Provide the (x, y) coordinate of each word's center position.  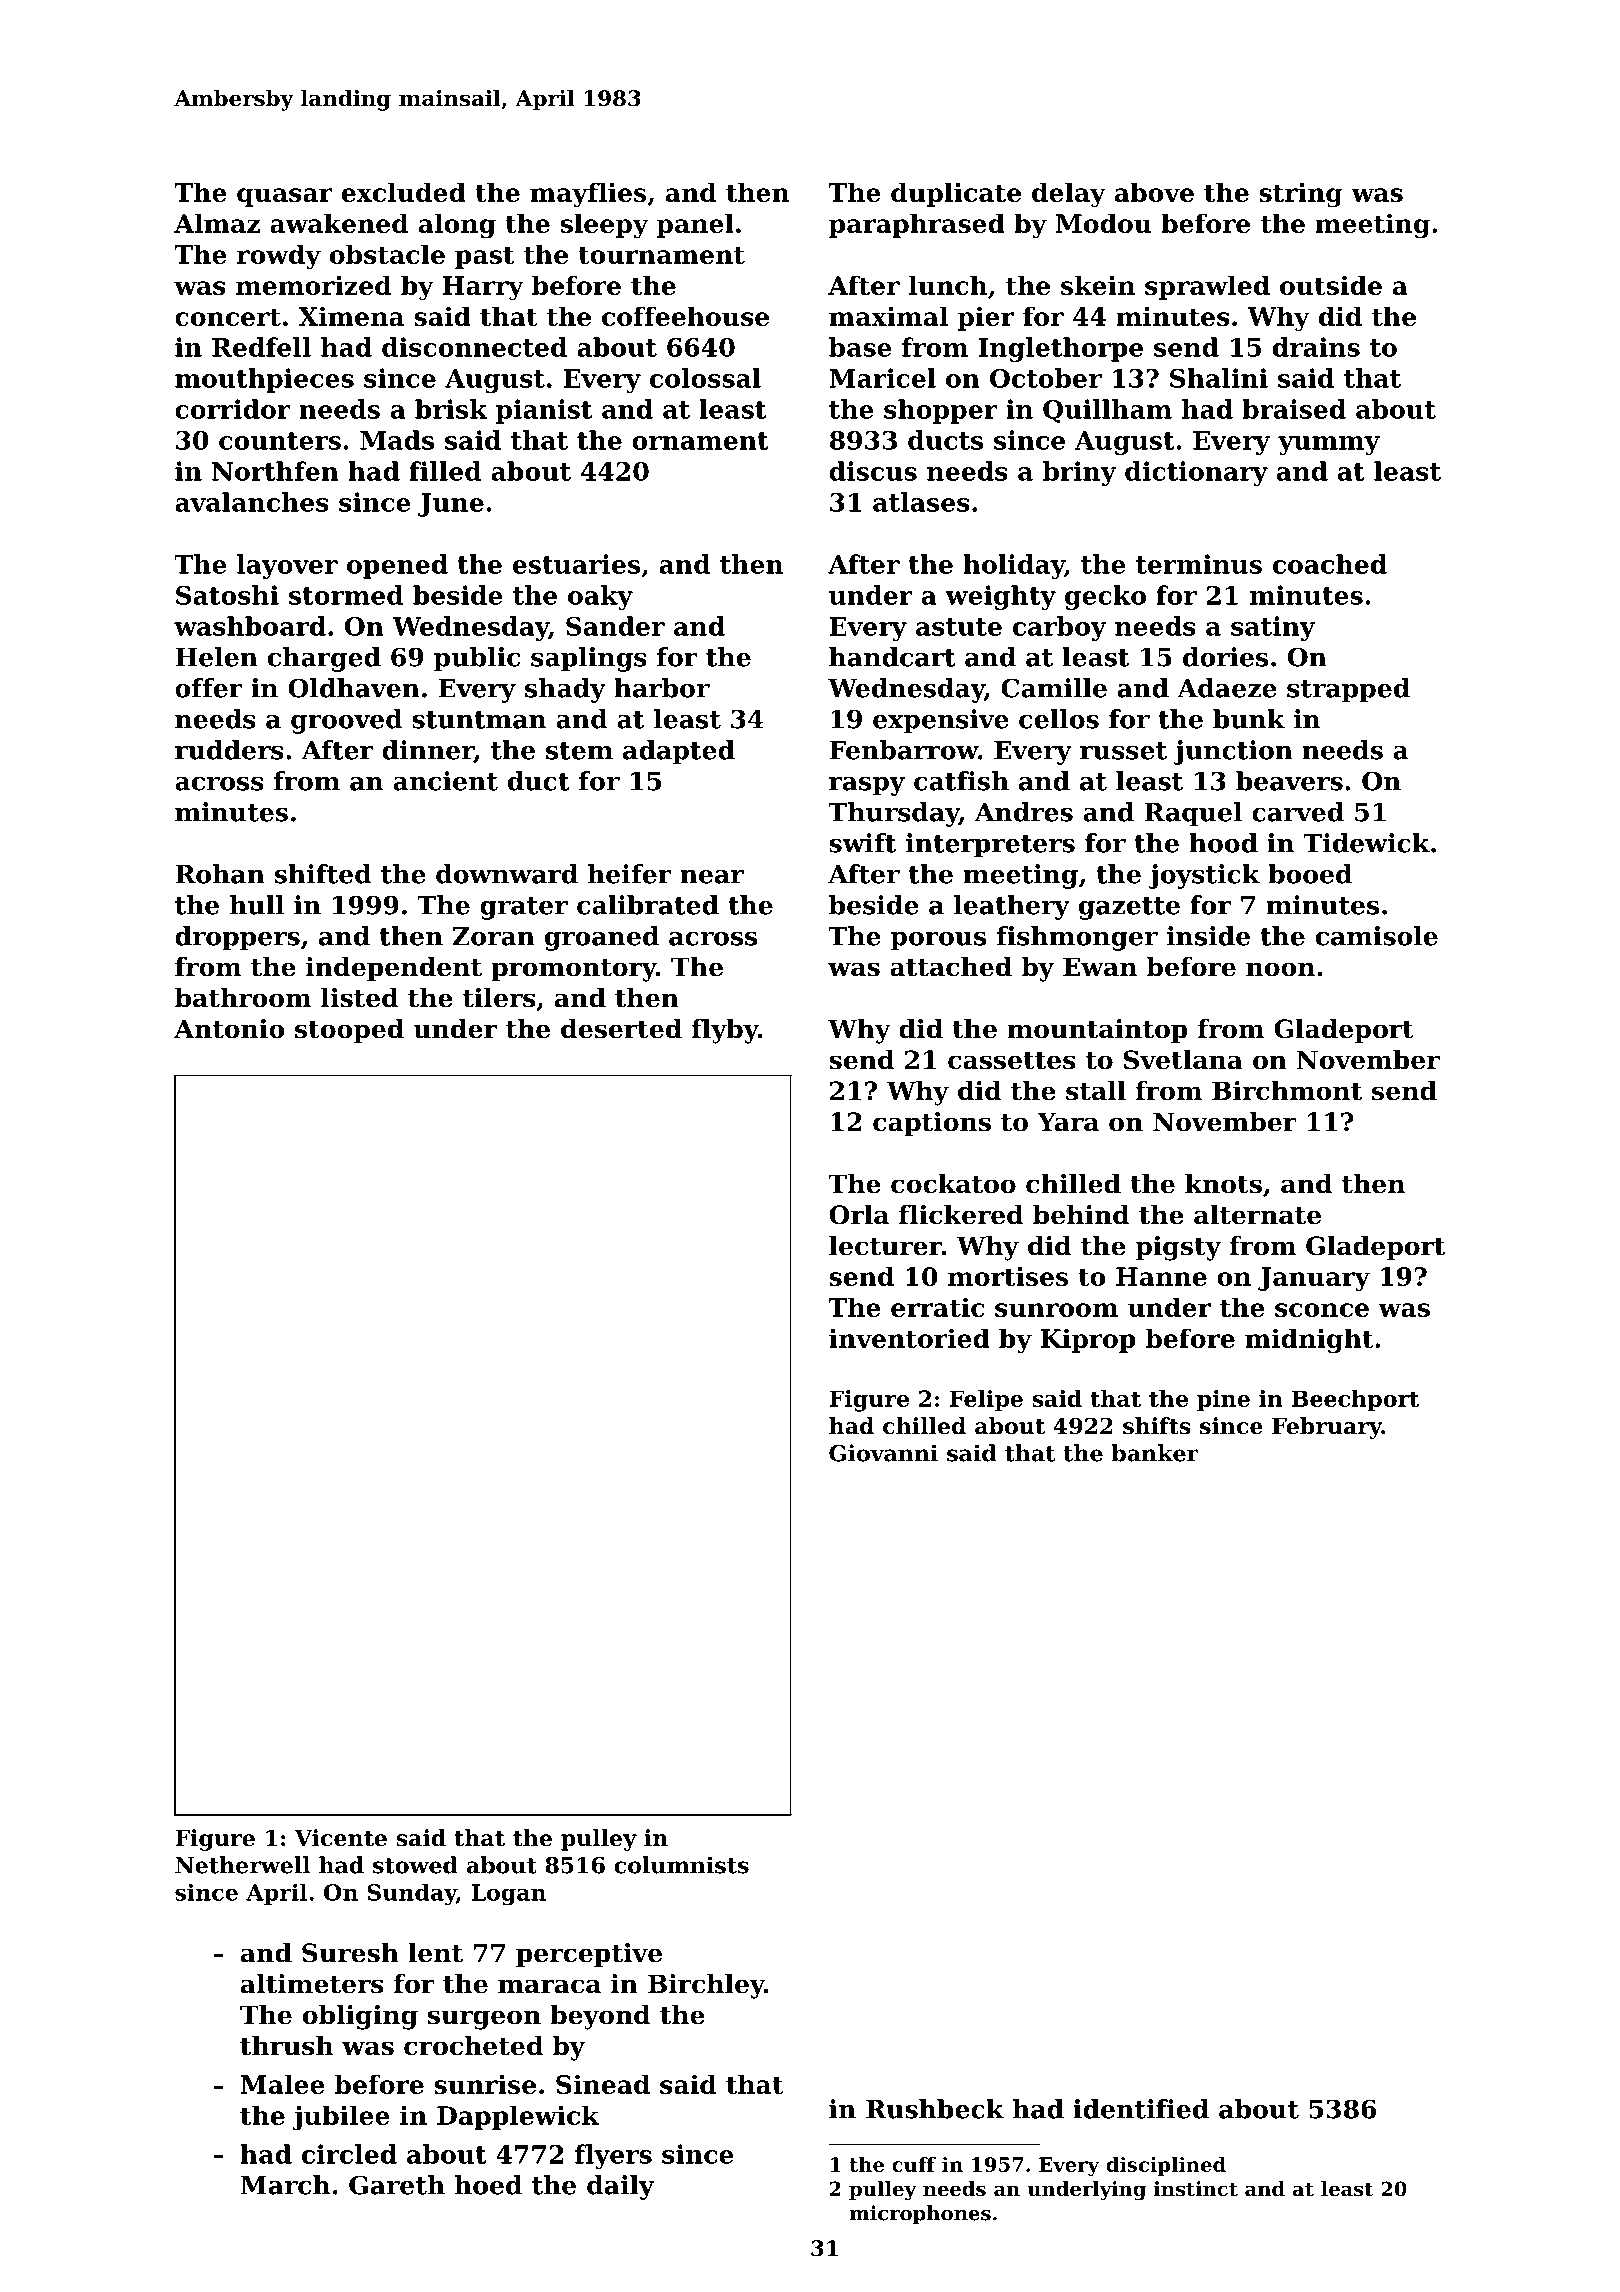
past (484, 257)
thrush (286, 2046)
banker (1155, 1453)
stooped (349, 1031)
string (1301, 195)
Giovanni (883, 1453)
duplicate (956, 194)
